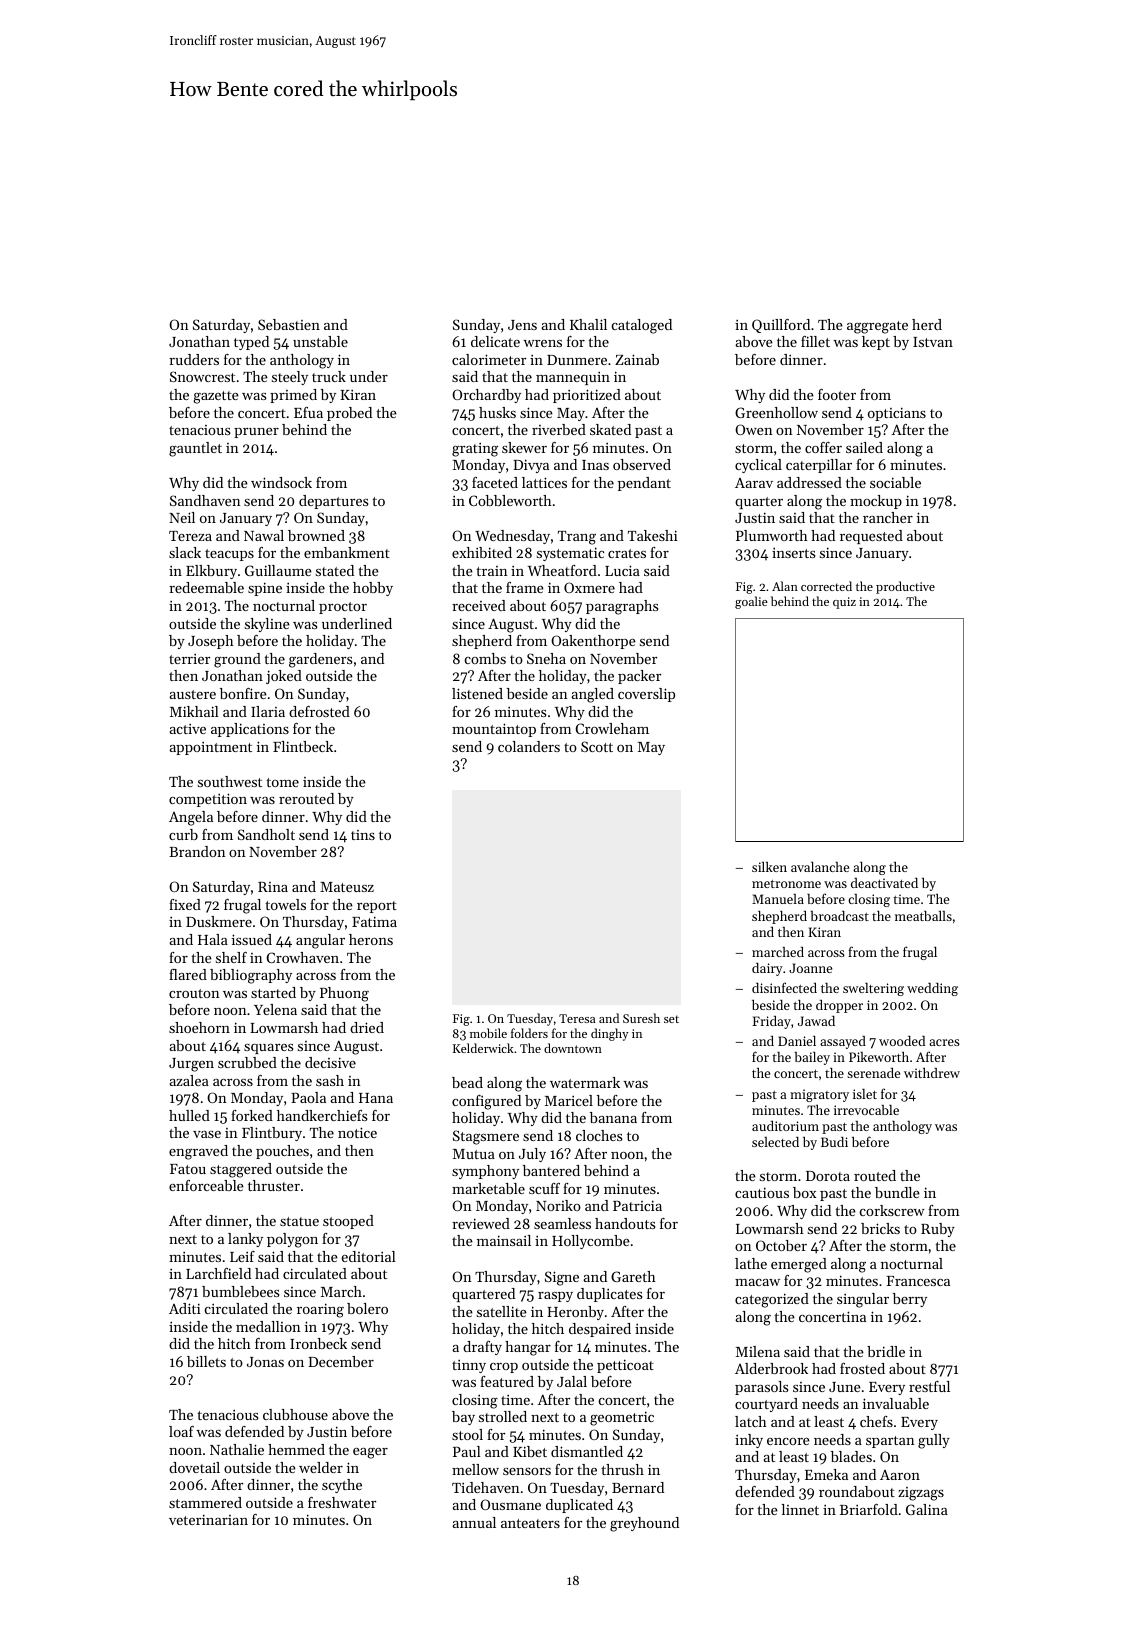  Describe the element at coordinates (613, 1117) in the screenshot. I see `banana` at that location.
